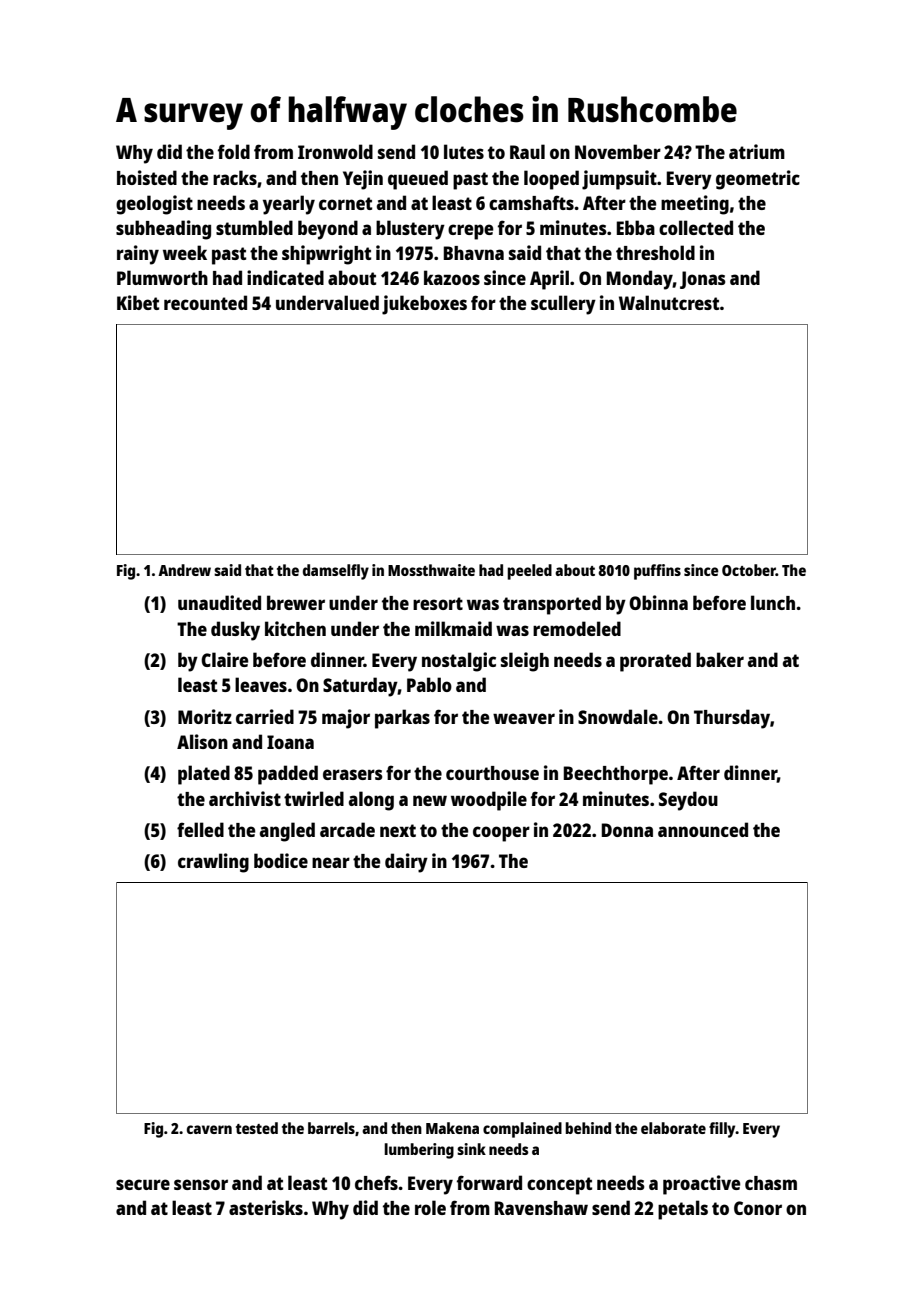 This document has width=924, height=1308. Describe the element at coordinates (618, 716) in the document. I see `Snowdale` at that location.
